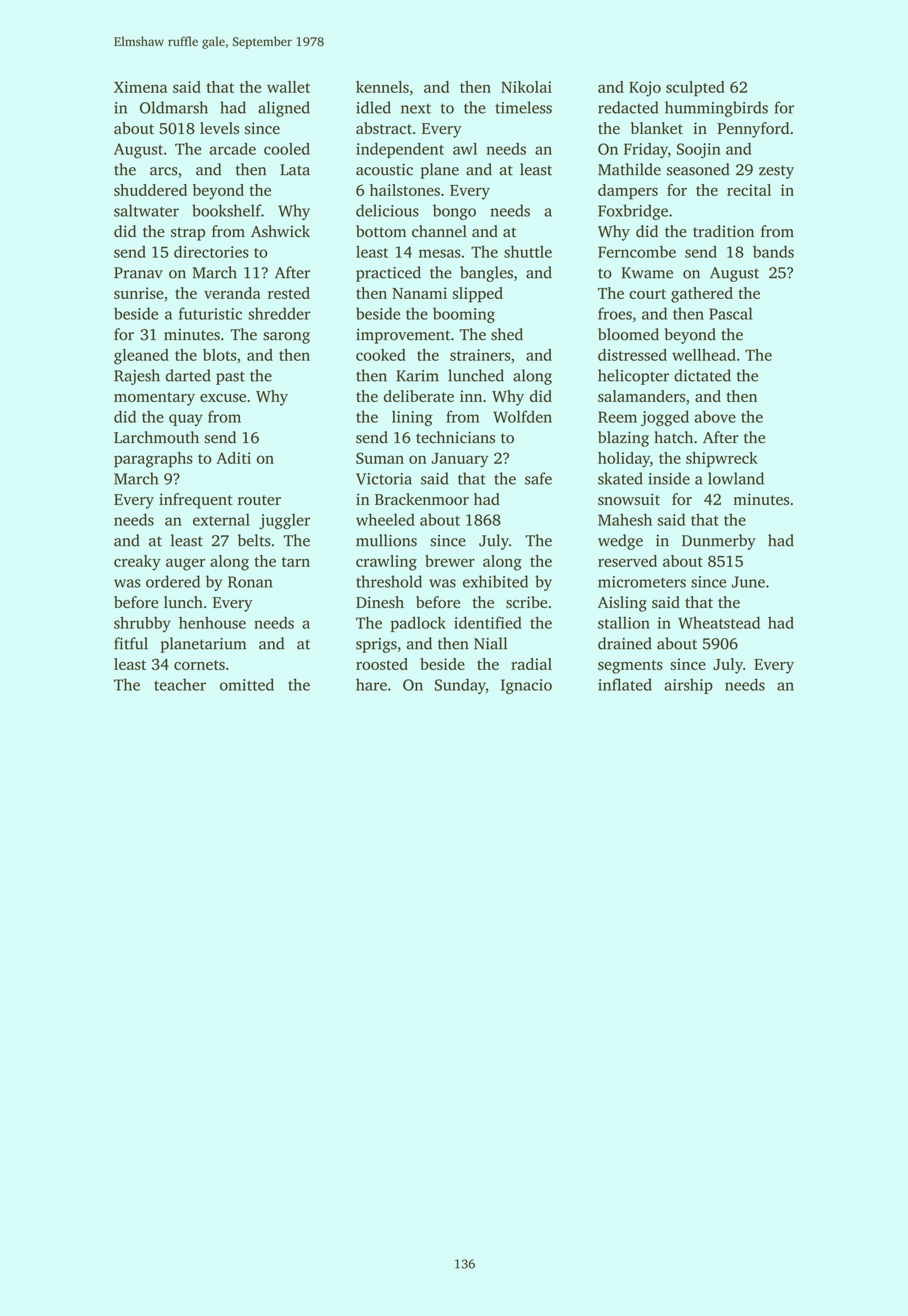 The height and width of the screenshot is (1316, 908). Describe the element at coordinates (538, 478) in the screenshot. I see `safe` at that location.
